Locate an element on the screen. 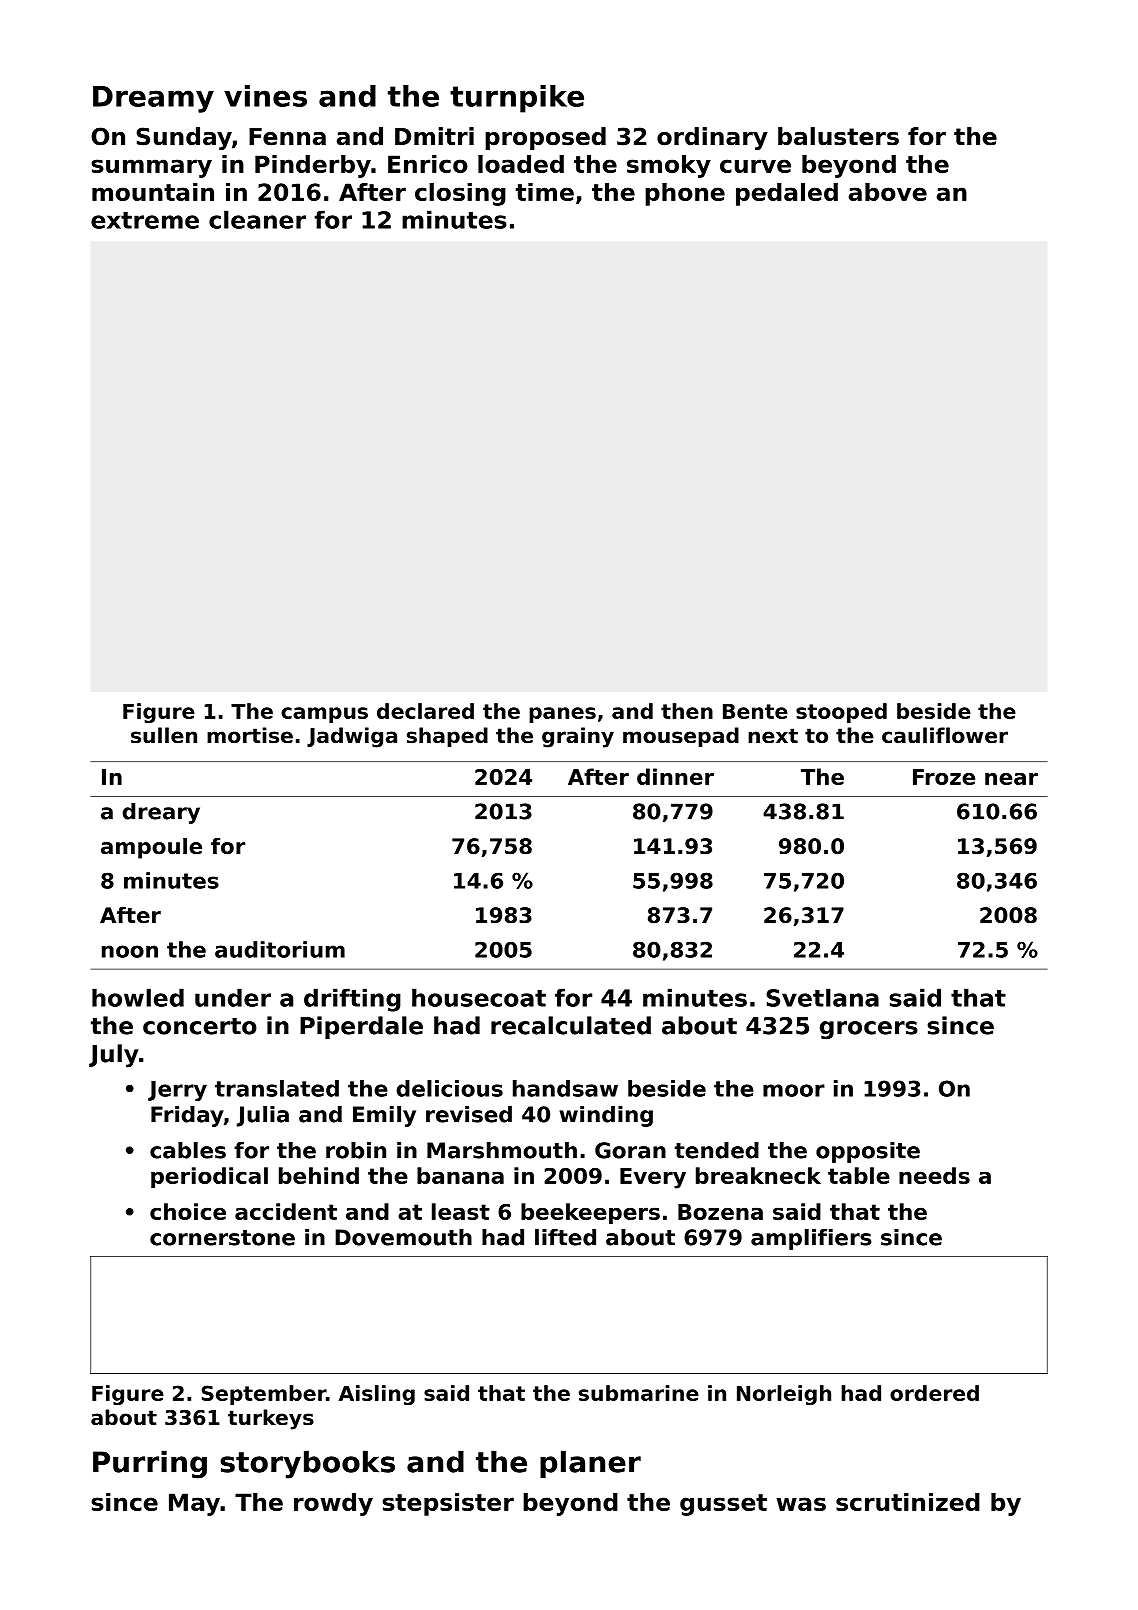 Image resolution: width=1138 pixels, height=1610 pixels. Friday is located at coordinates (187, 1116).
